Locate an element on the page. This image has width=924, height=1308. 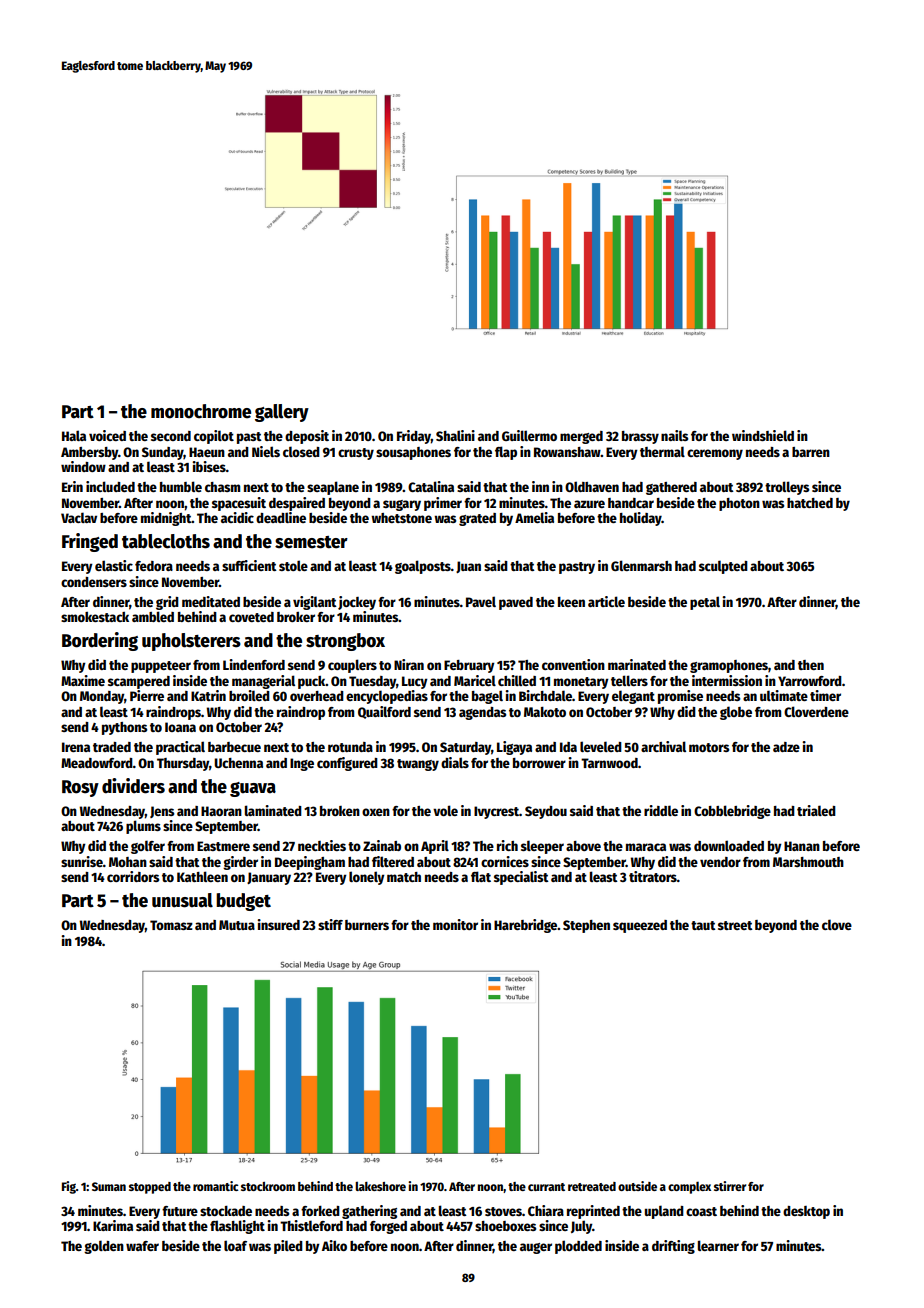
sculpted is located at coordinates (723, 567).
